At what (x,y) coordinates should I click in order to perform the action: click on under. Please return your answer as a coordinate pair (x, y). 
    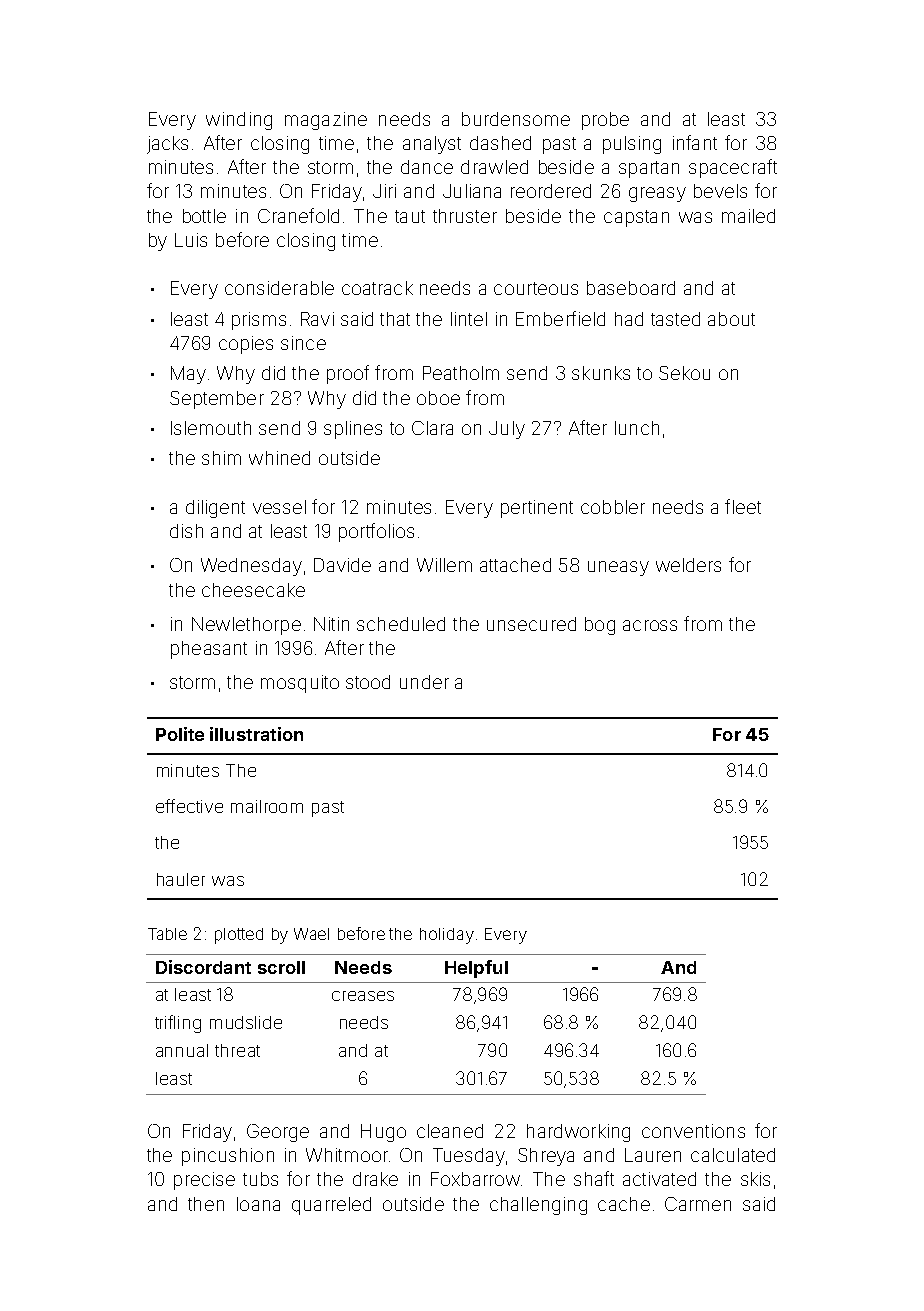
    Looking at the image, I should click on (424, 682).
